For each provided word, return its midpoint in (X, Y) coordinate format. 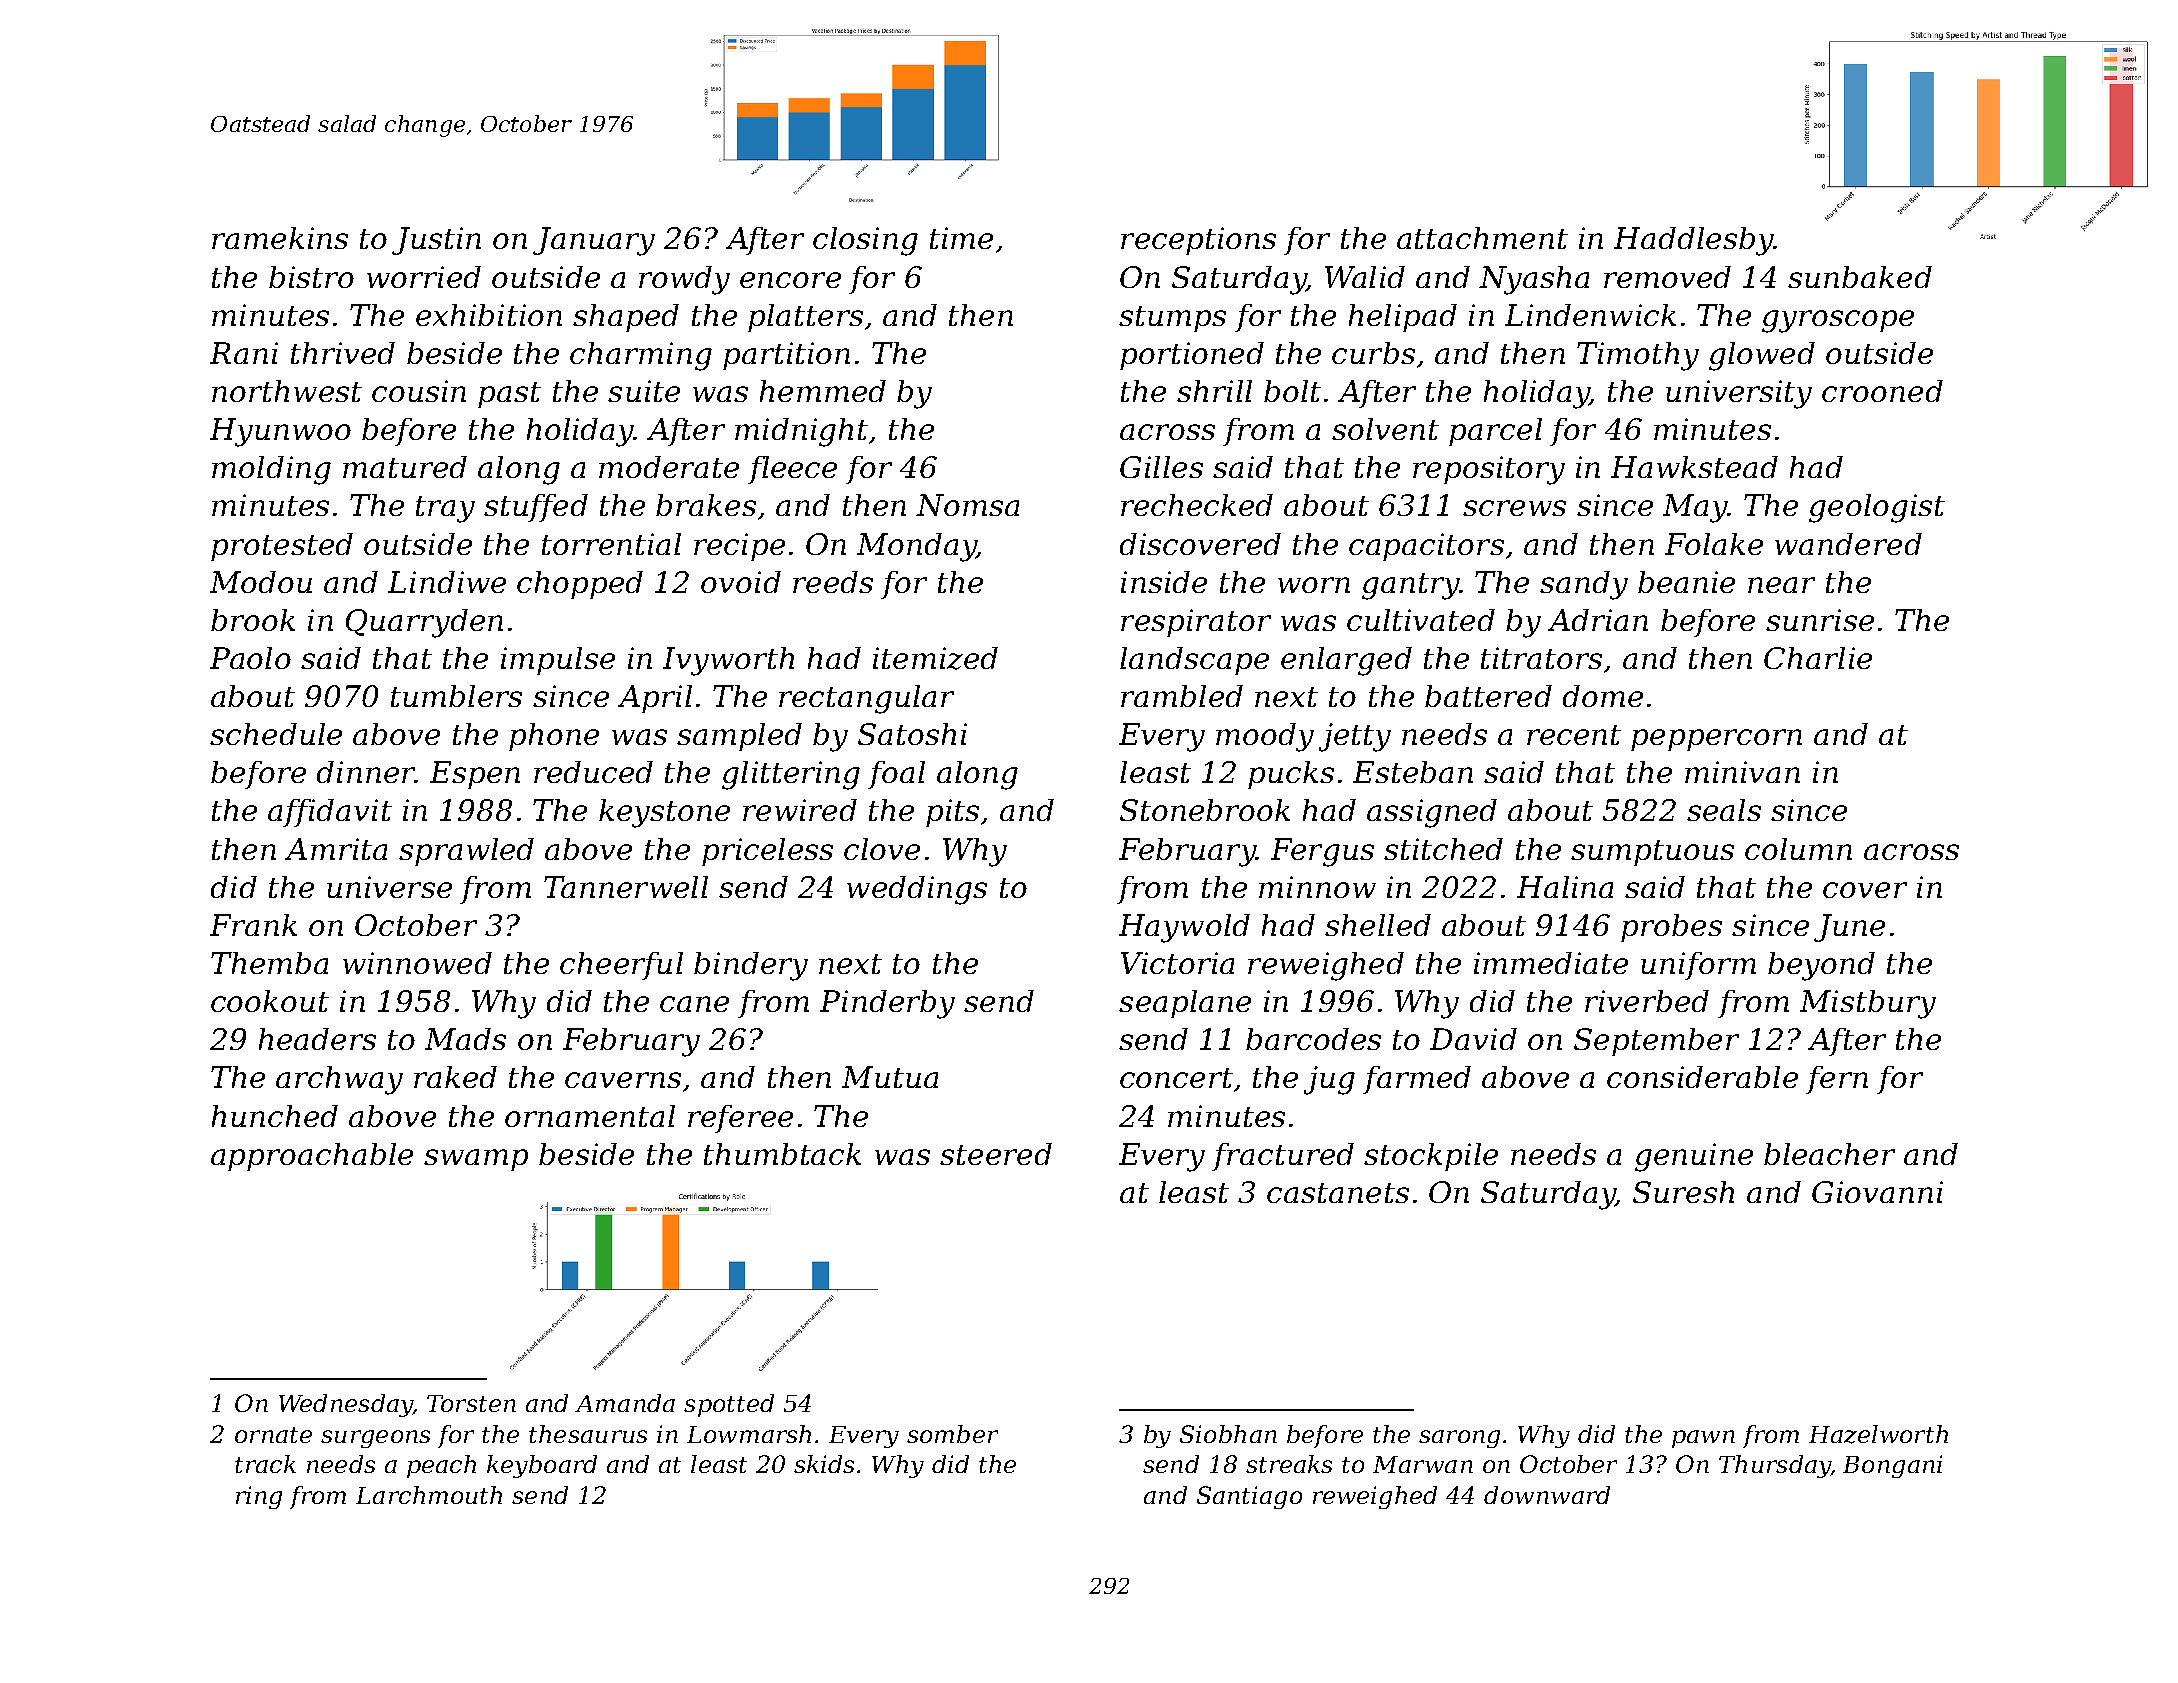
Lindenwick (1590, 315)
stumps (1172, 319)
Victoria (1177, 963)
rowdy (684, 280)
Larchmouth (429, 1495)
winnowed (417, 963)
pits (952, 813)
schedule (276, 734)
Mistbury (1868, 1004)
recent (1574, 735)
